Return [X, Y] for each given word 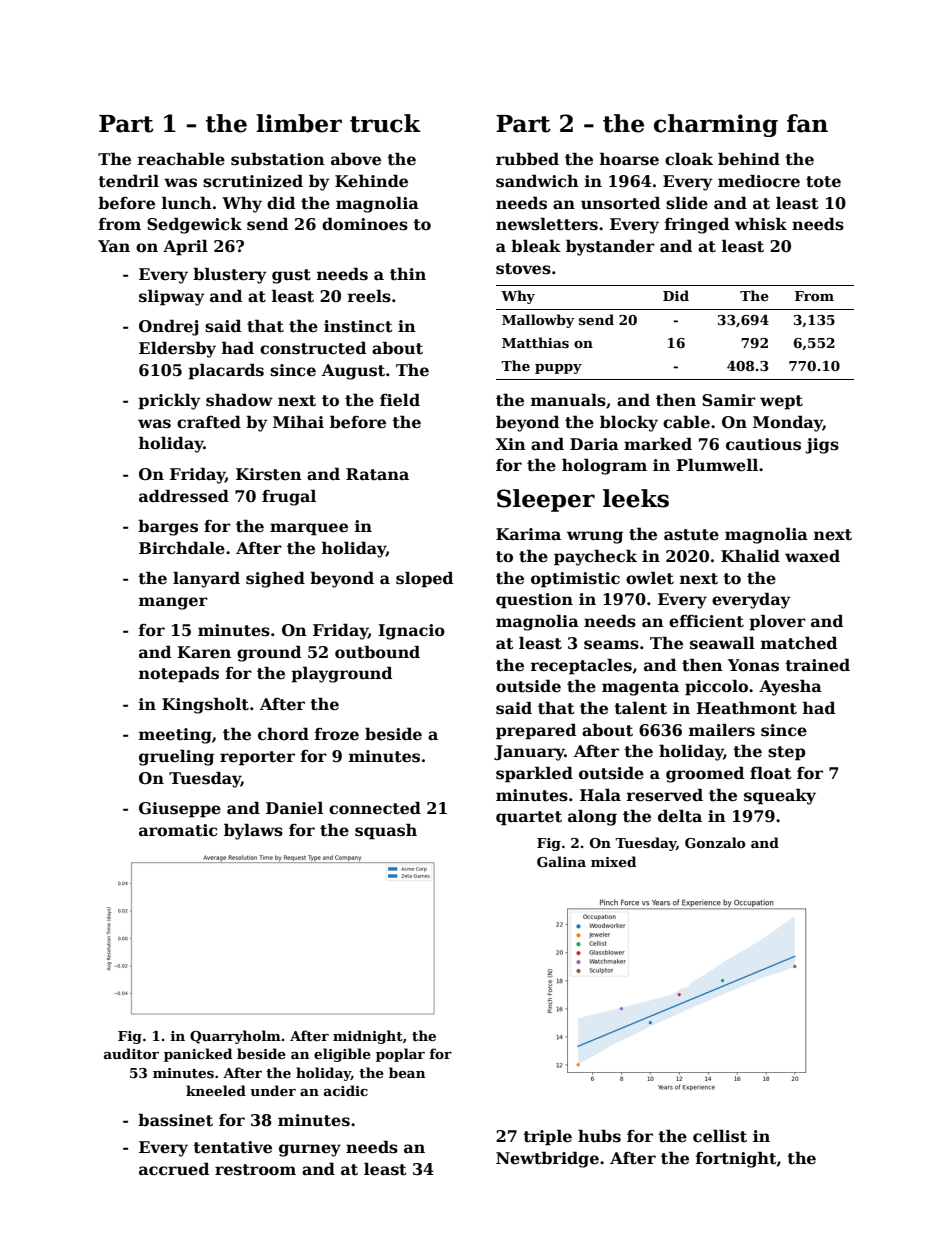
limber [299, 123]
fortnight [736, 1159]
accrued [174, 1169]
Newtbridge [547, 1159]
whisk [761, 224]
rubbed [527, 159]
